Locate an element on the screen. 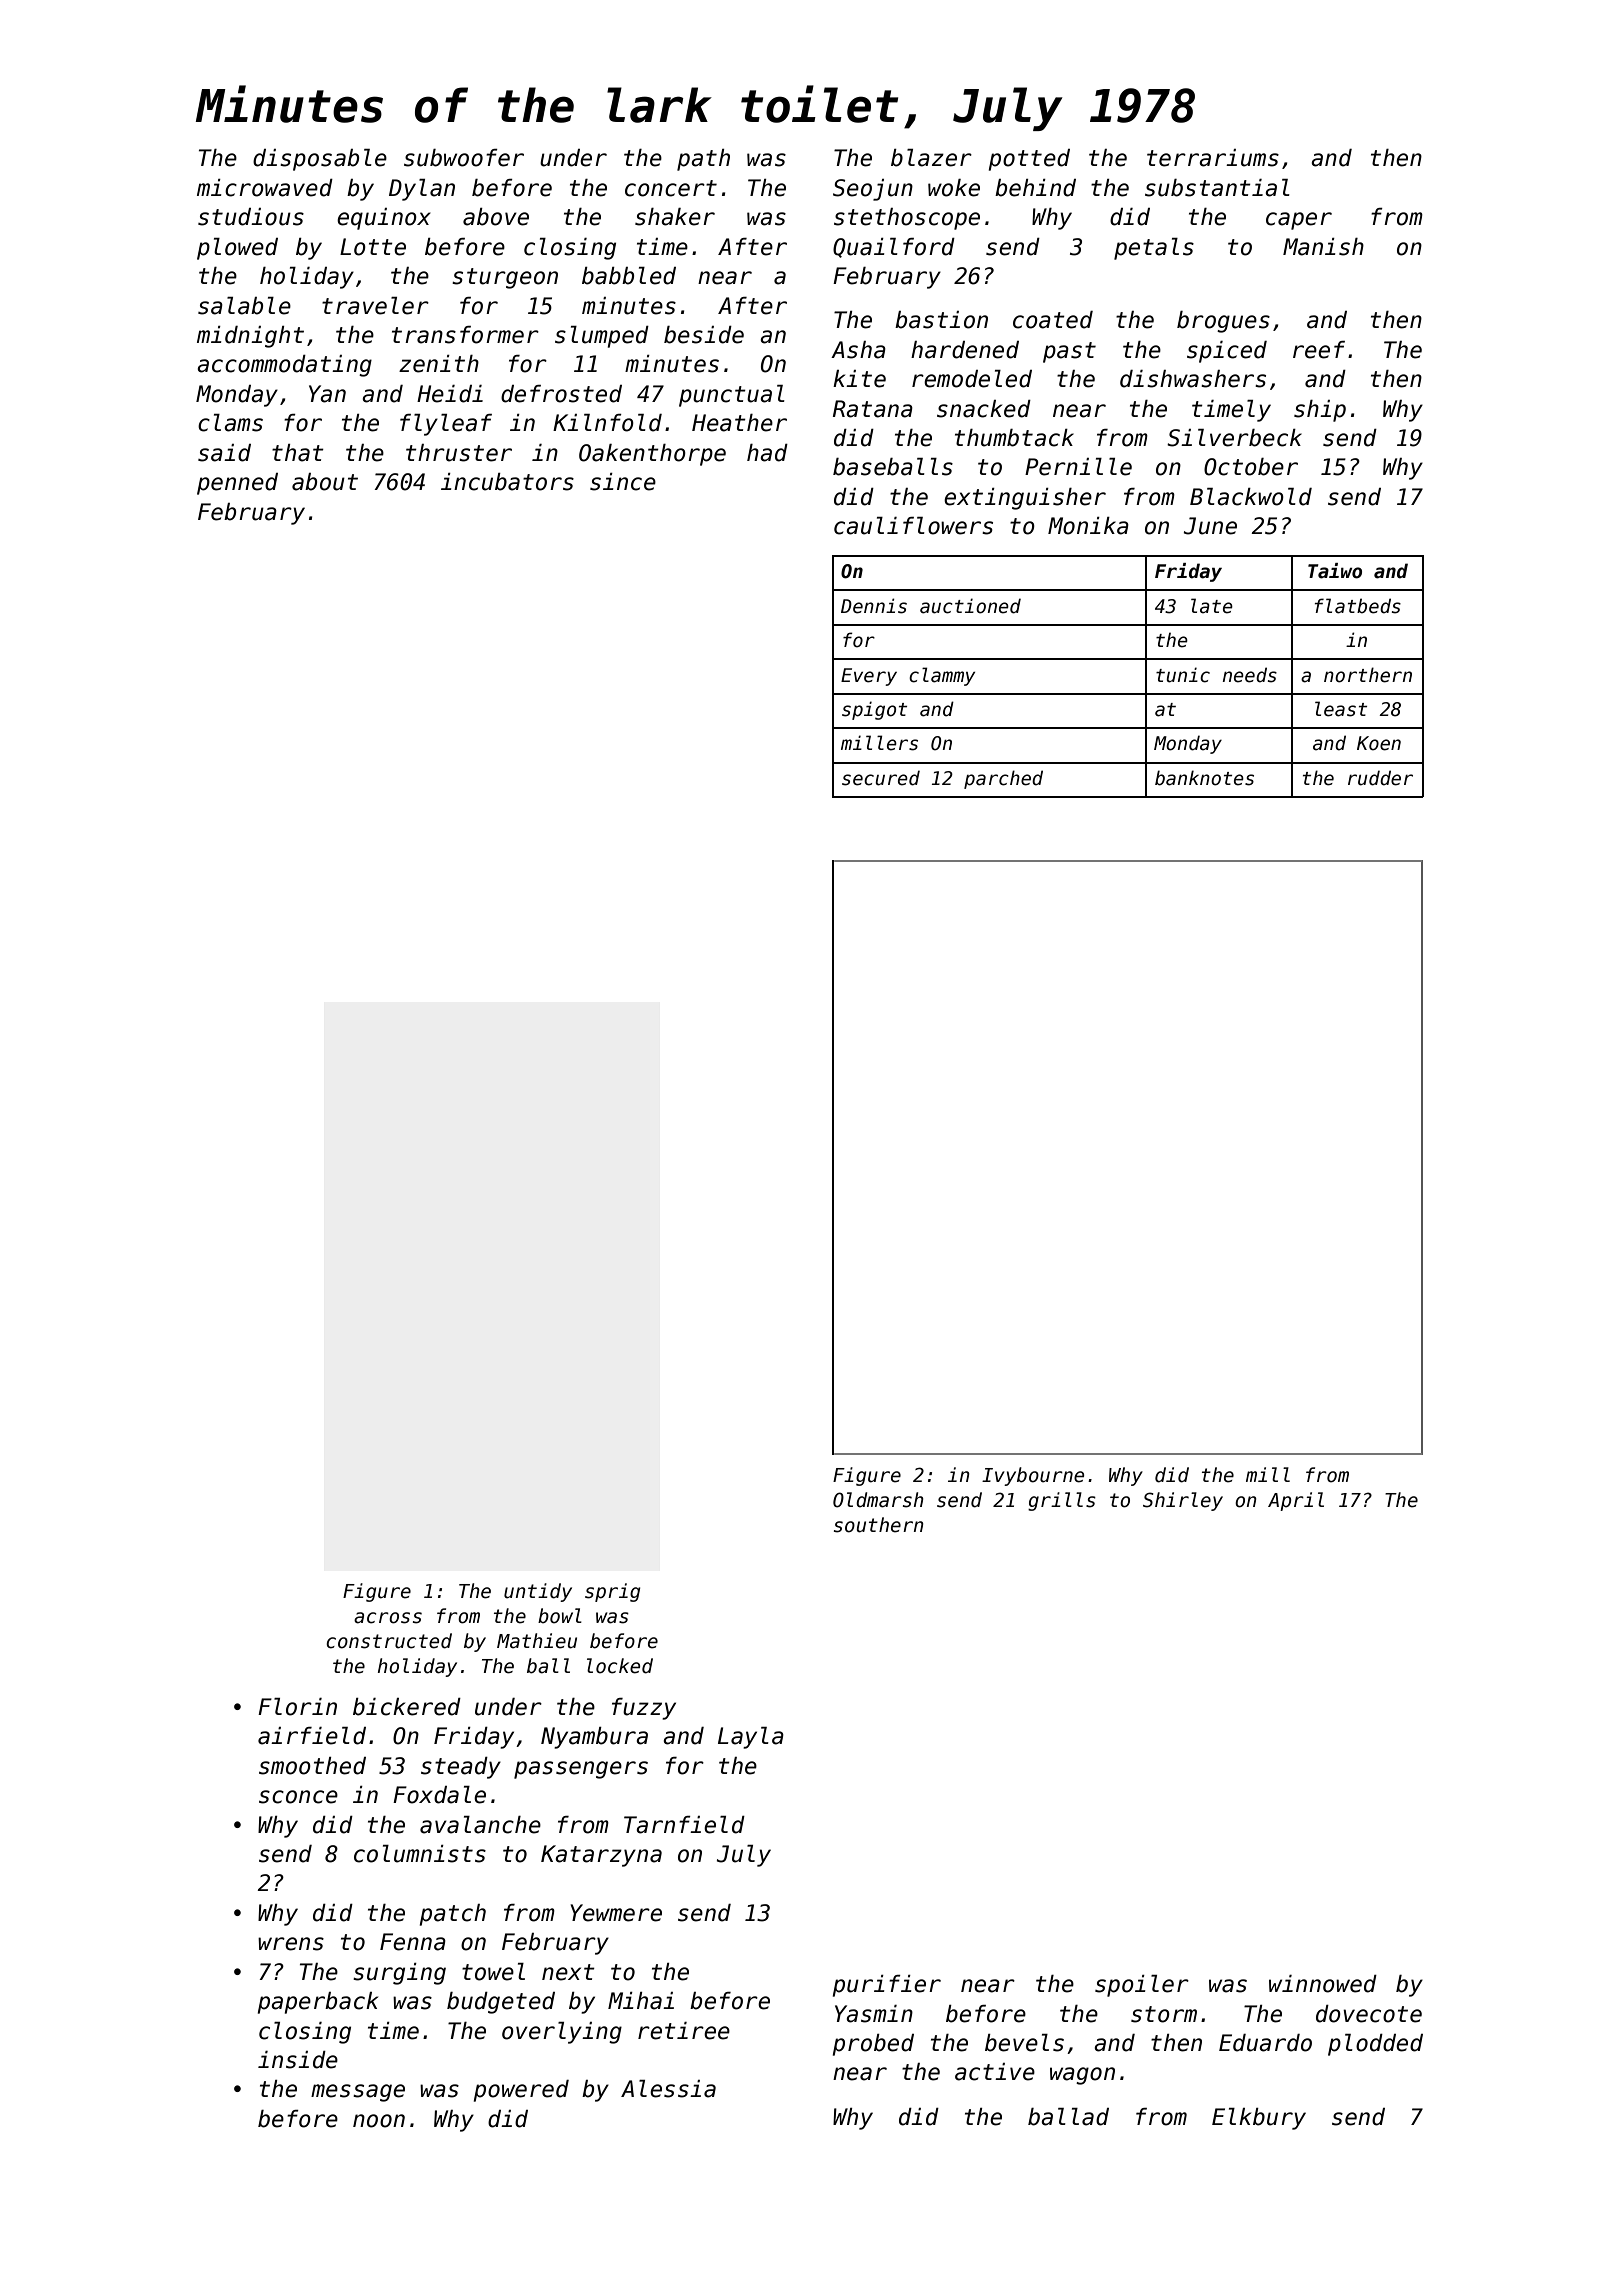 The height and width of the screenshot is (2292, 1620). rudder is located at coordinates (1380, 778).
